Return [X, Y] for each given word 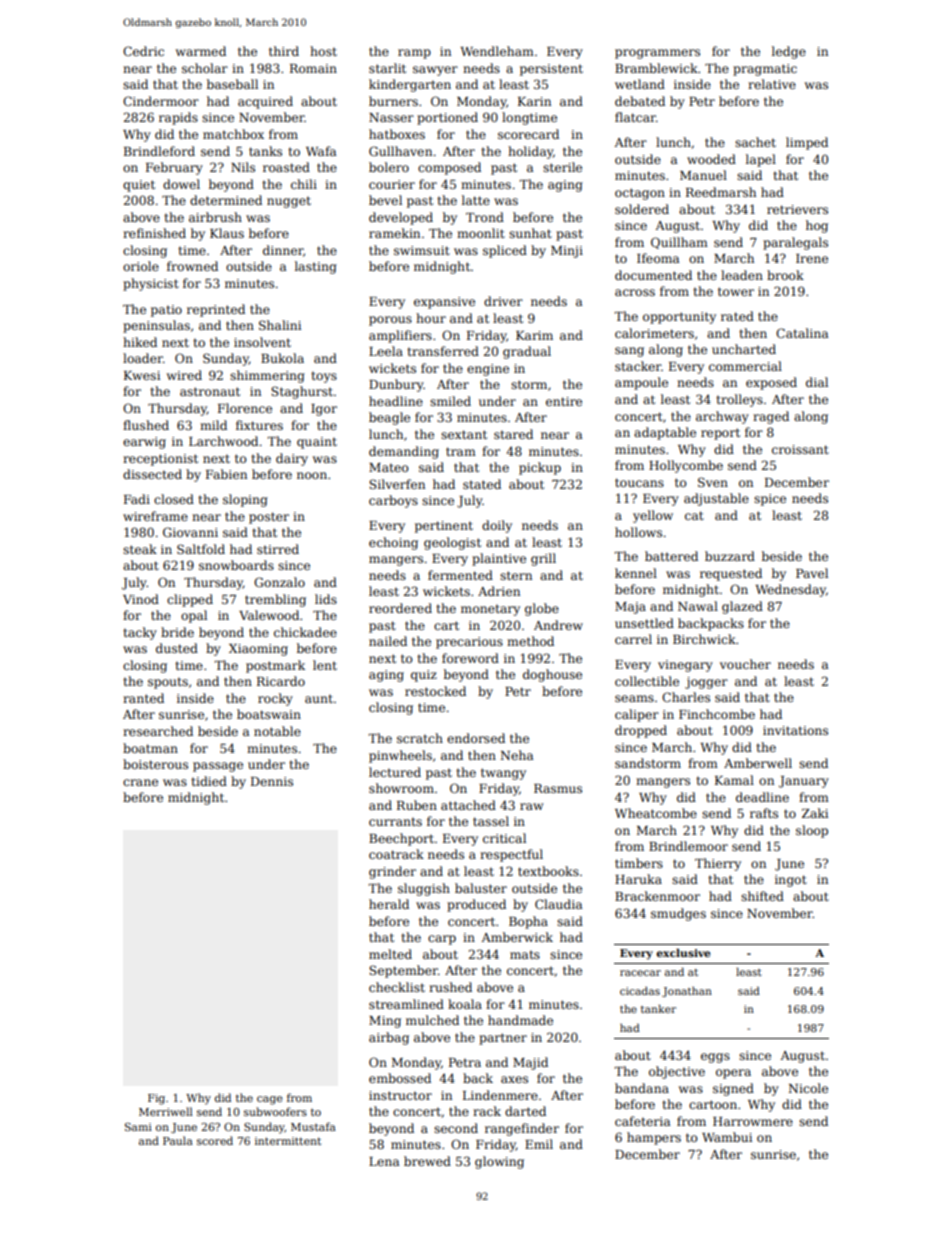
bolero [389, 167]
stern [516, 575]
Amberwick [517, 937]
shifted [762, 896]
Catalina [802, 333]
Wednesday [790, 590]
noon [312, 475]
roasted [286, 167]
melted [390, 954]
